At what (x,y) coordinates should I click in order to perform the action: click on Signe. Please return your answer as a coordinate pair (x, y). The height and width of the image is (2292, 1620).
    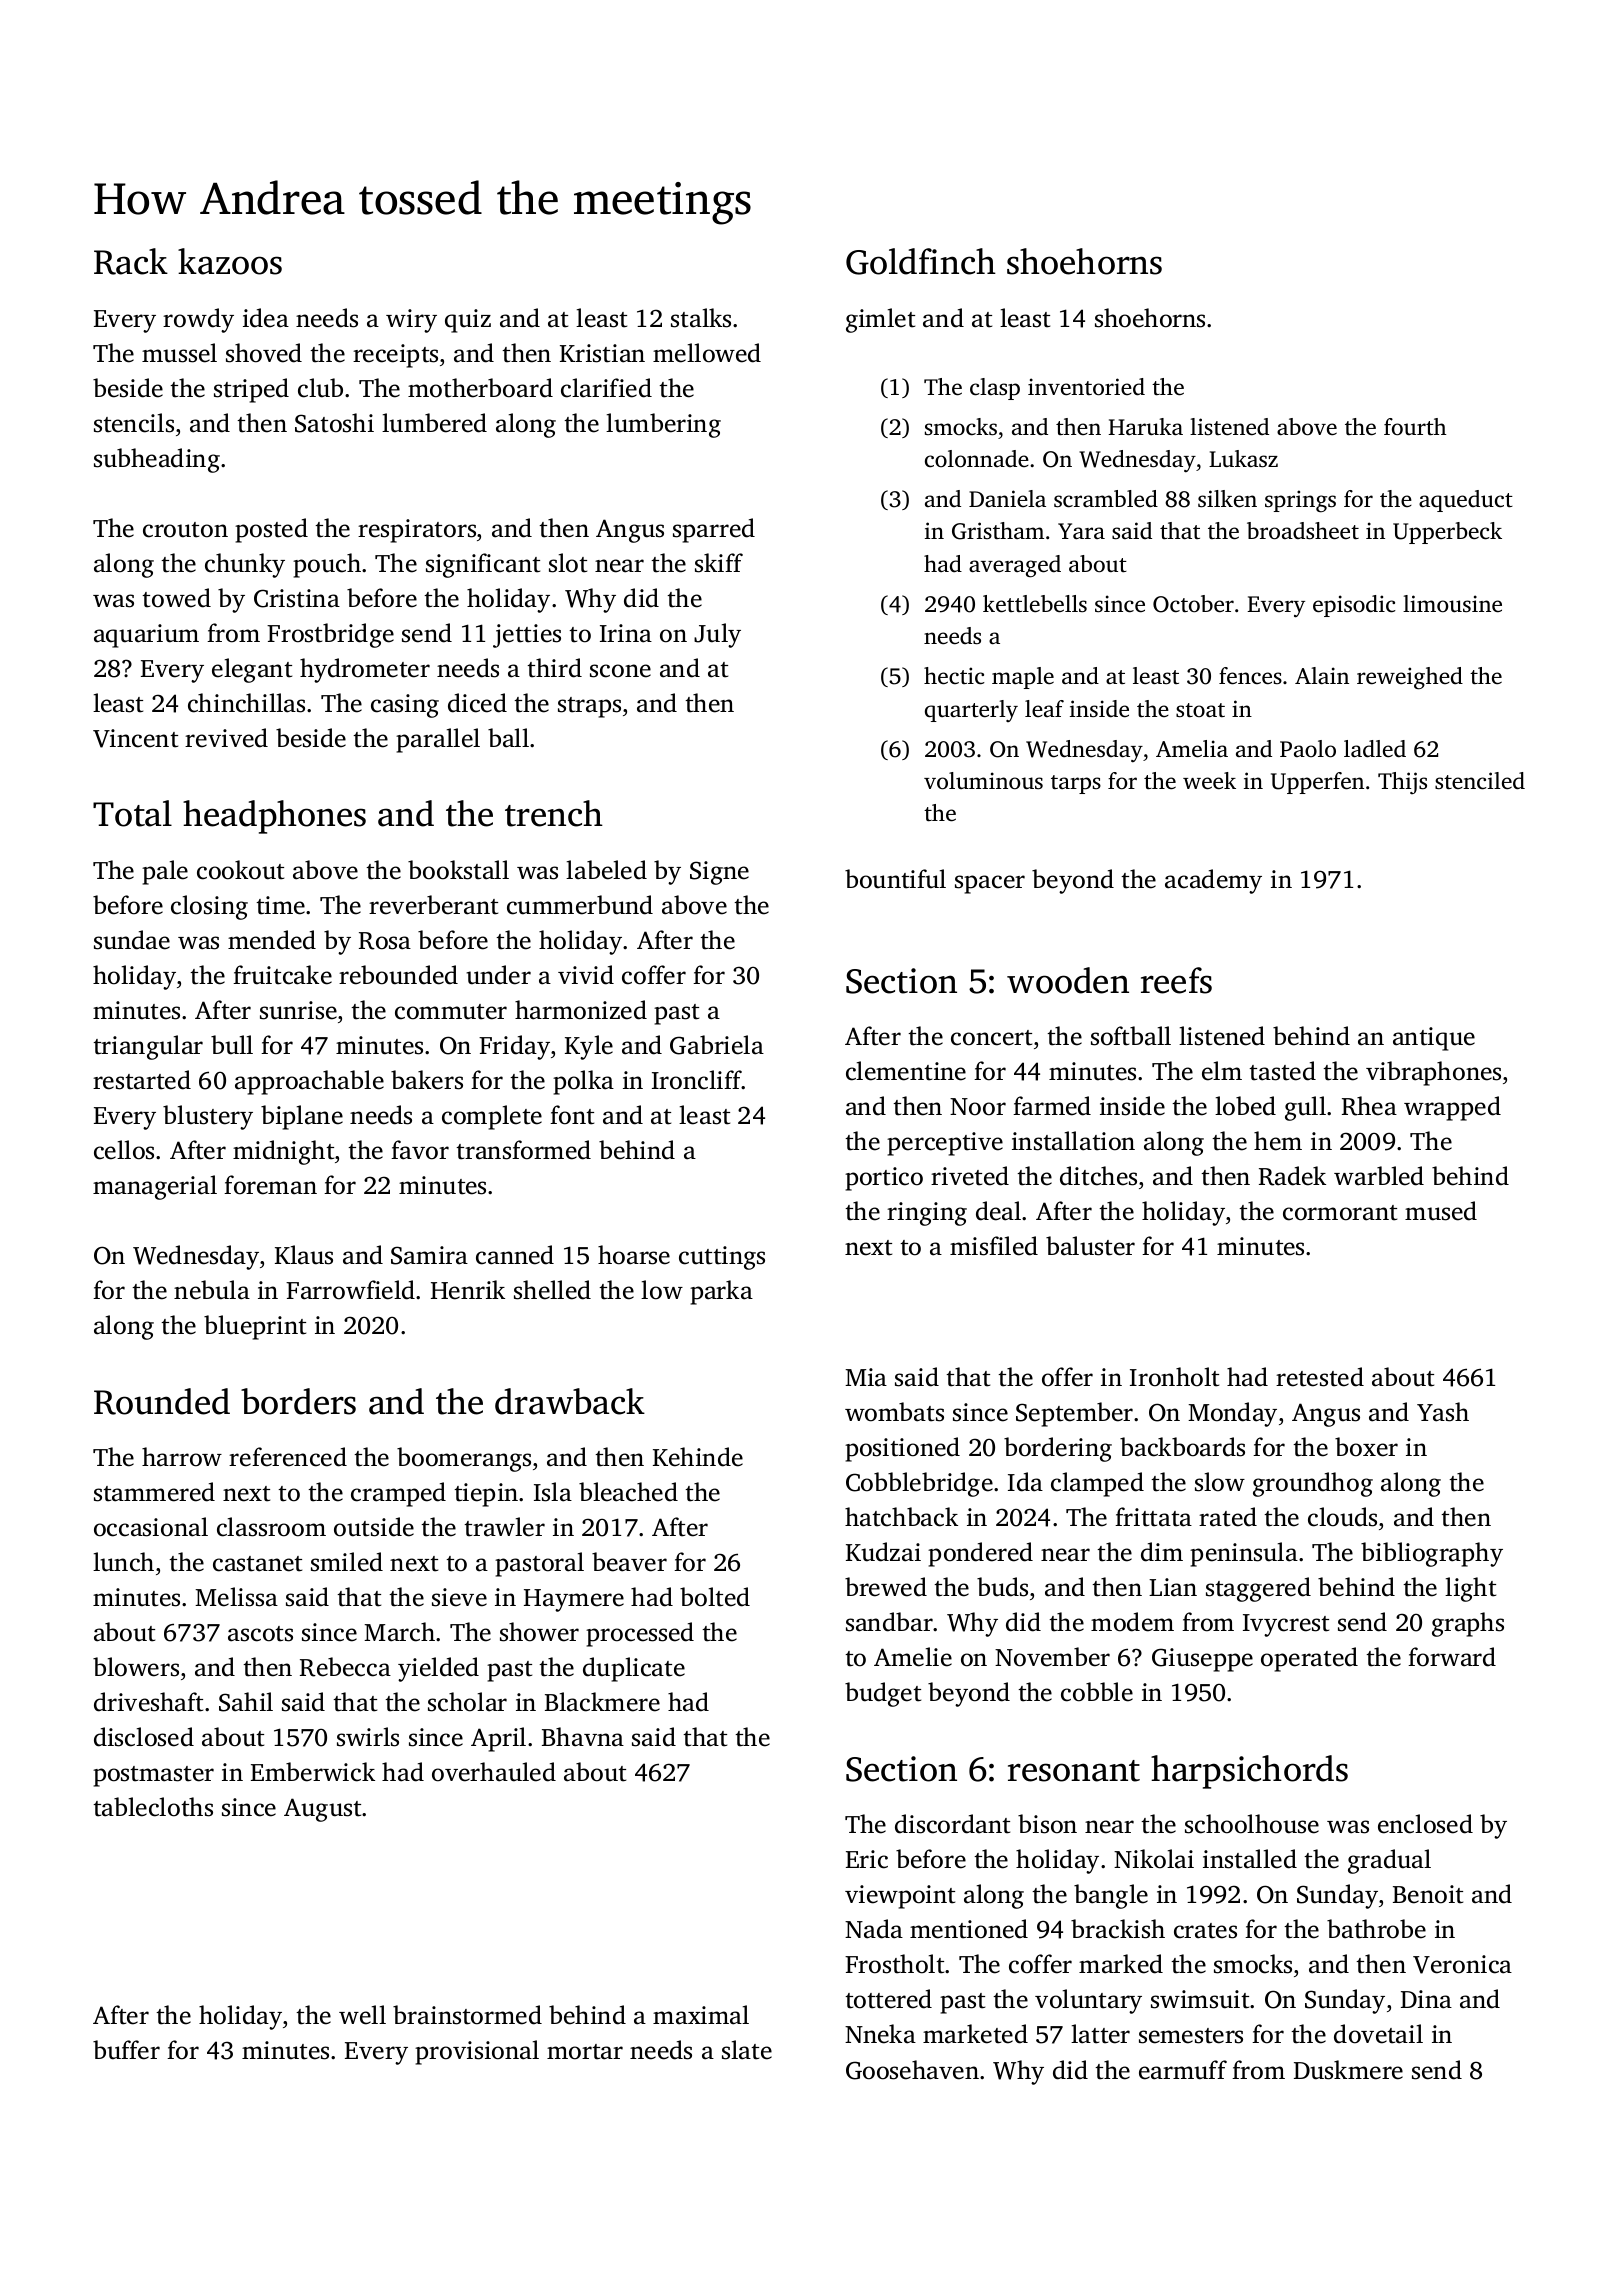
    Looking at the image, I should click on (719, 873).
